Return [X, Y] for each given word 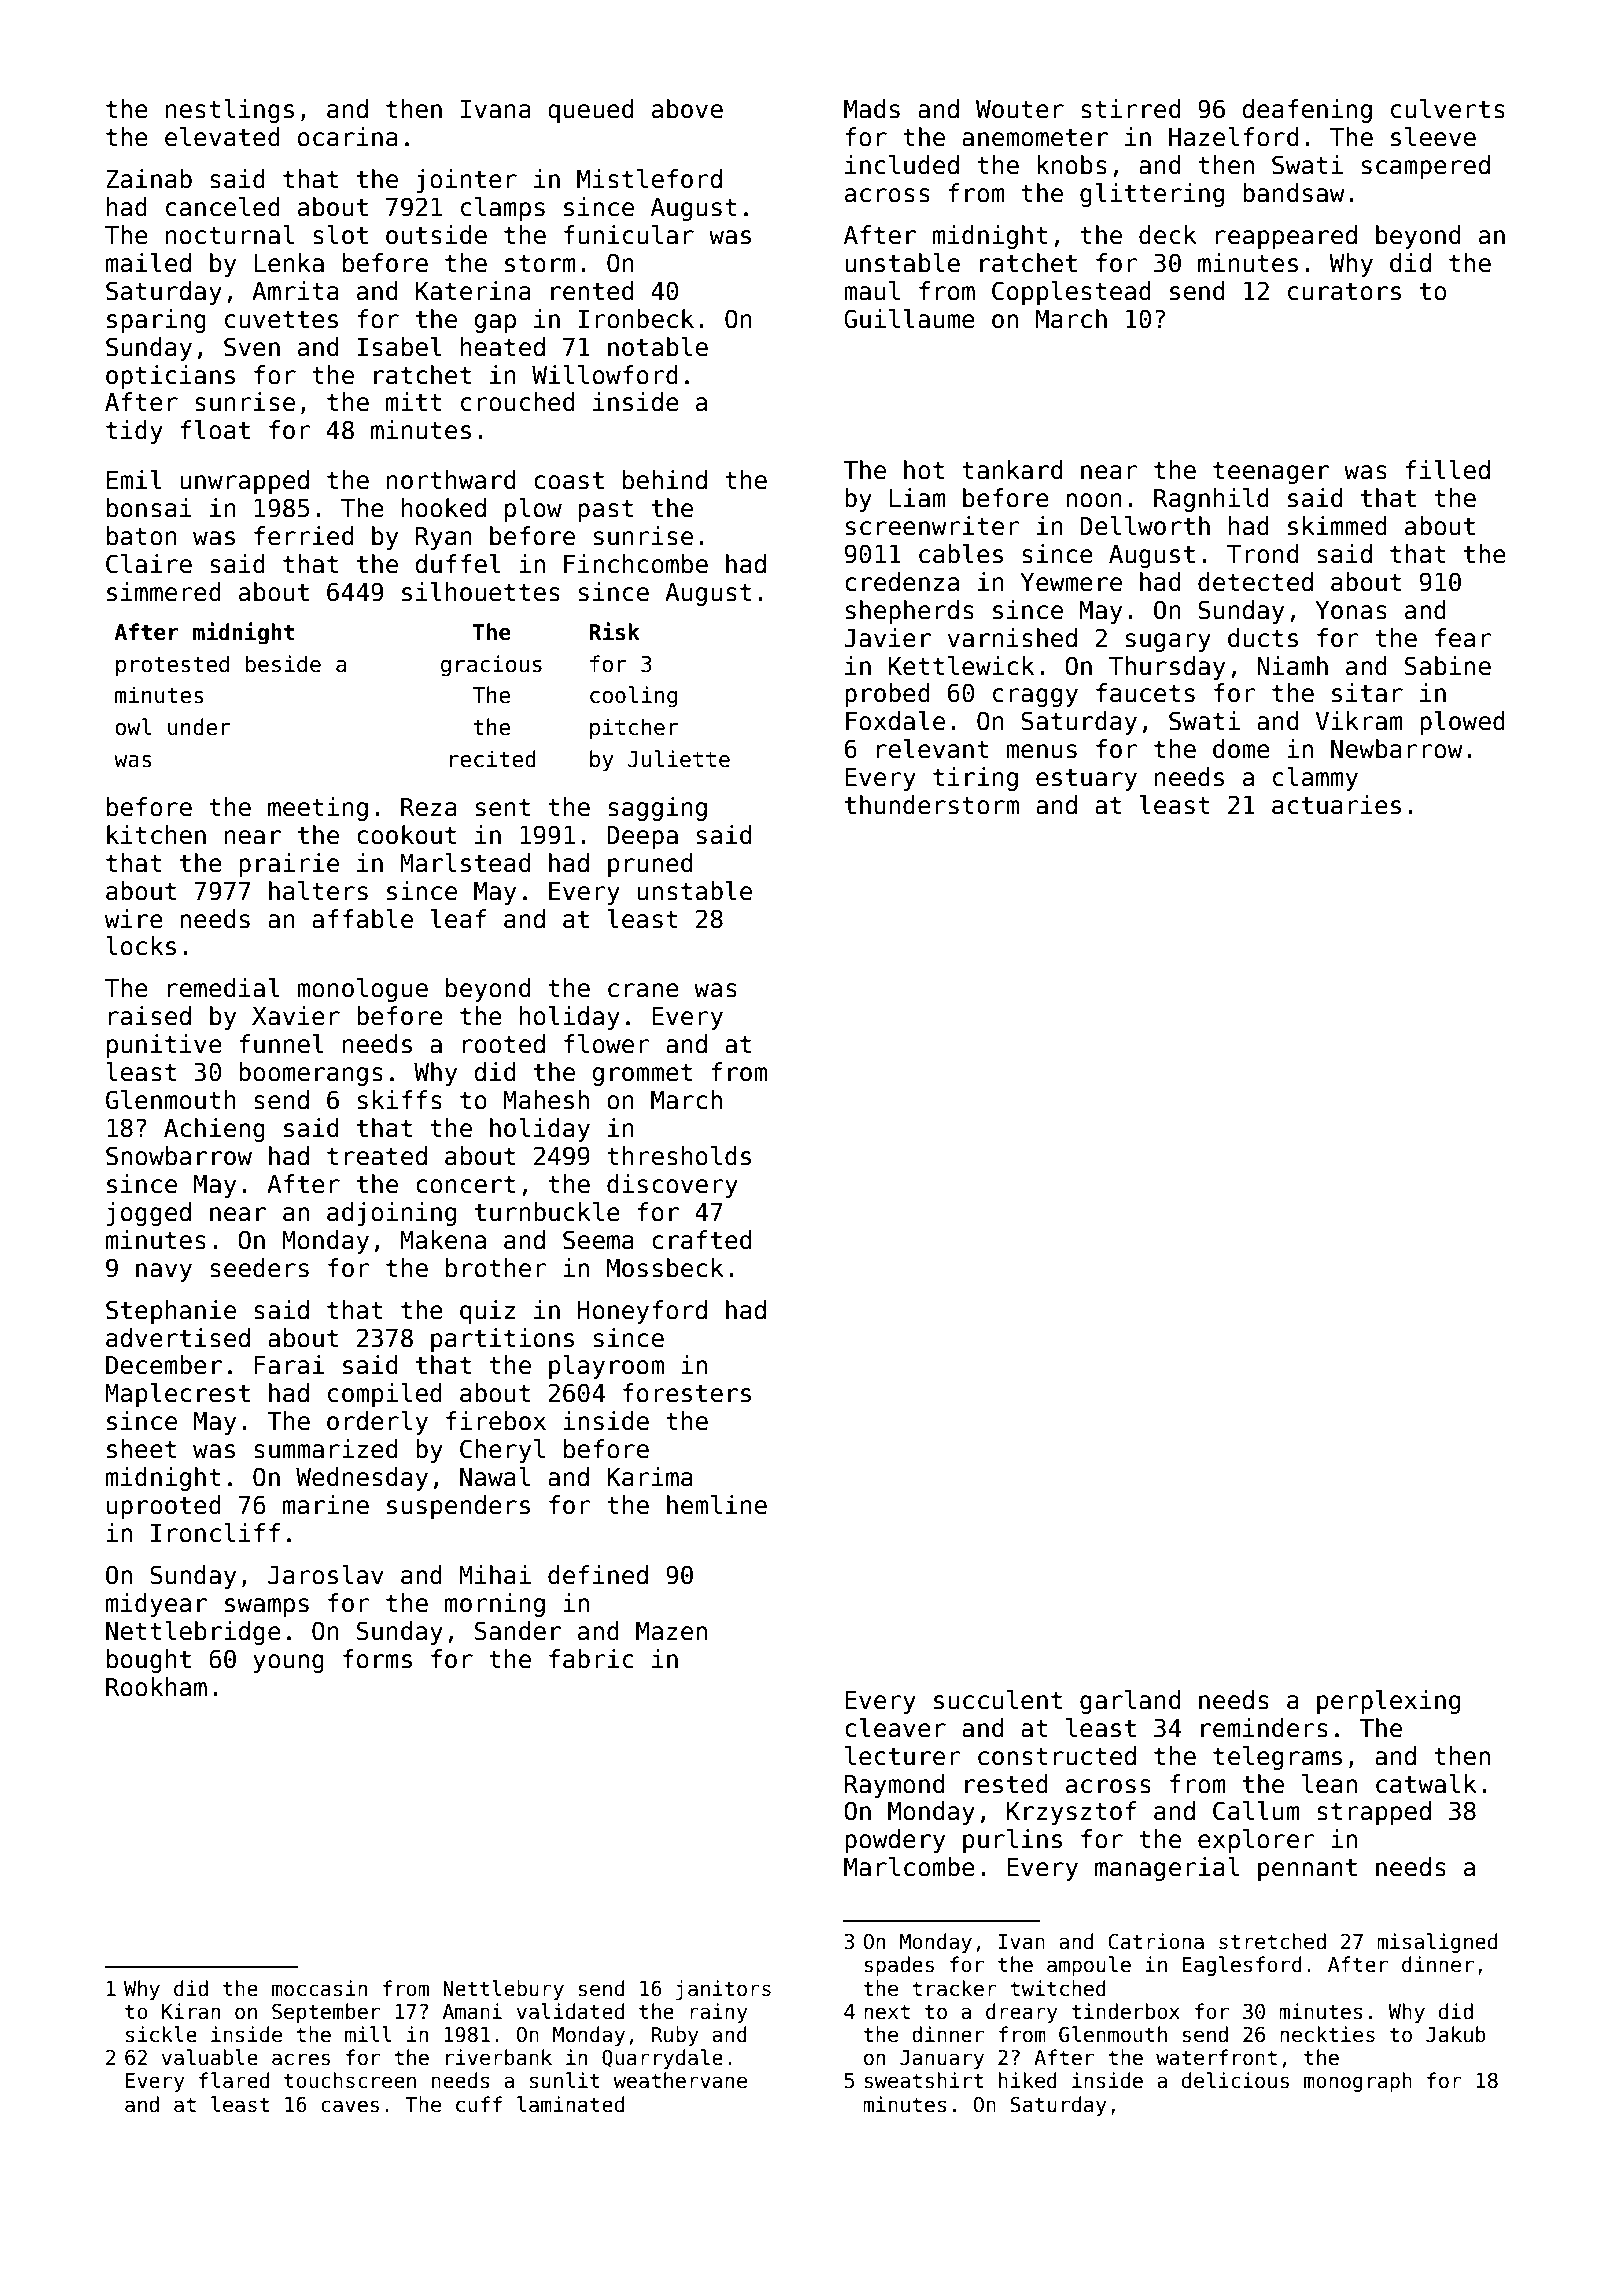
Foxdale [895, 721]
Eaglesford [1242, 1966]
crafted [701, 1240]
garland [1130, 1702]
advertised [178, 1338]
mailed [148, 263]
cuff [479, 2104]
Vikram [1359, 721]
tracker [954, 1988]
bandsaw [1294, 193]
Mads [872, 109]
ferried [303, 536]
